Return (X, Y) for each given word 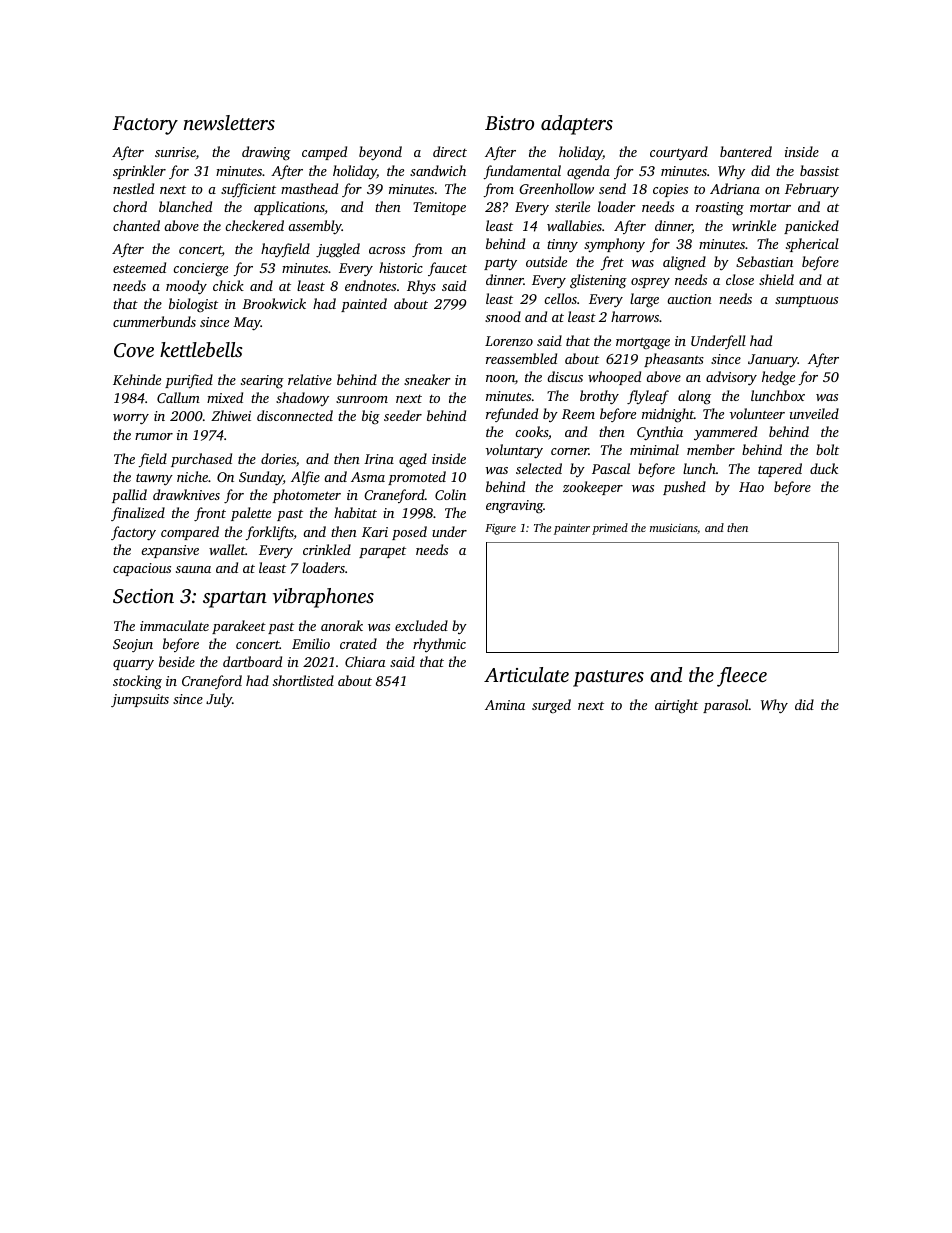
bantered (746, 151)
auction (689, 299)
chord (130, 206)
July (219, 700)
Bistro (509, 123)
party (500, 264)
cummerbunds (154, 321)
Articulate (526, 674)
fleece (742, 677)
